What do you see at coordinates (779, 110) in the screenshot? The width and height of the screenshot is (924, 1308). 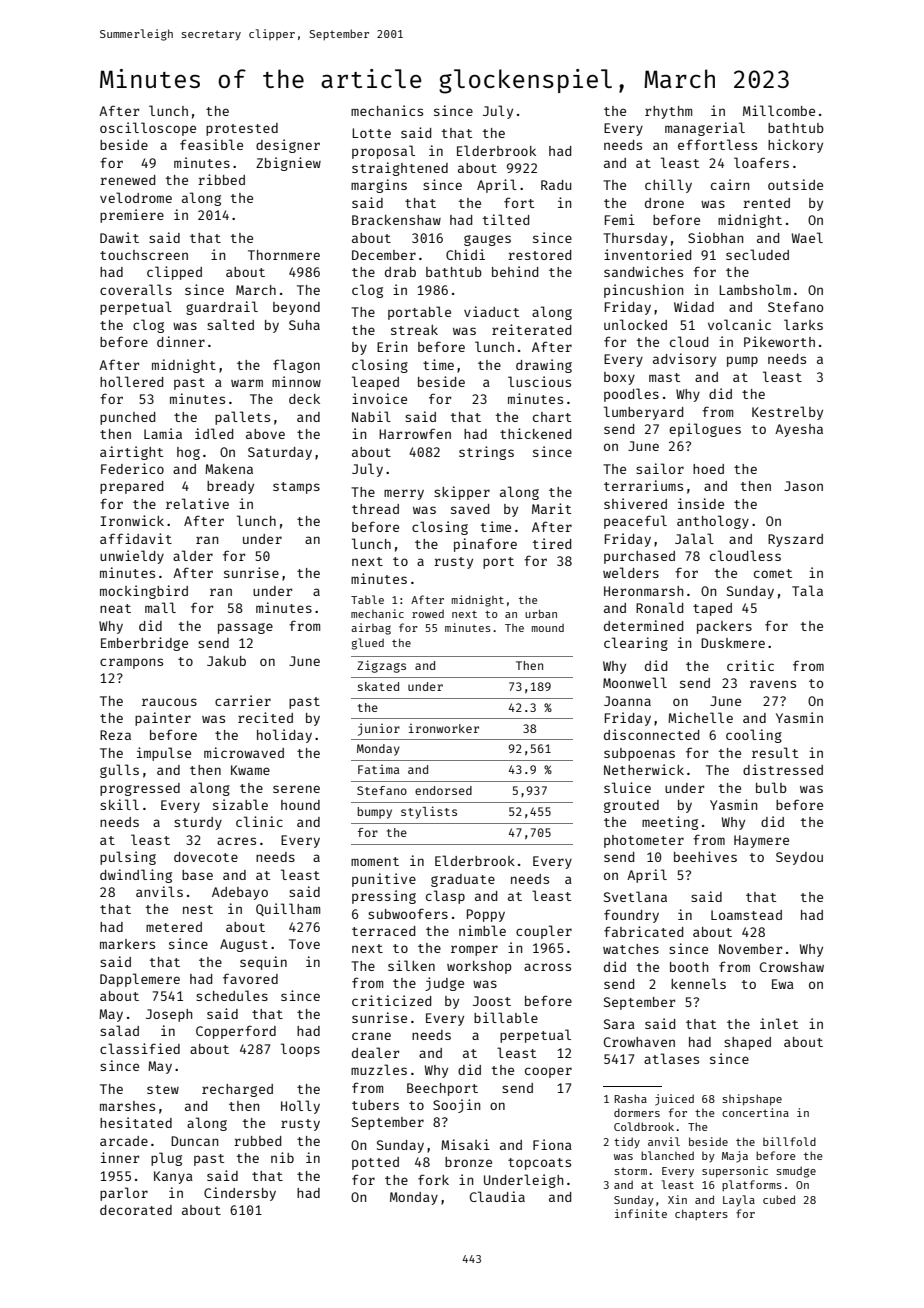 I see `Millcombe` at bounding box center [779, 110].
